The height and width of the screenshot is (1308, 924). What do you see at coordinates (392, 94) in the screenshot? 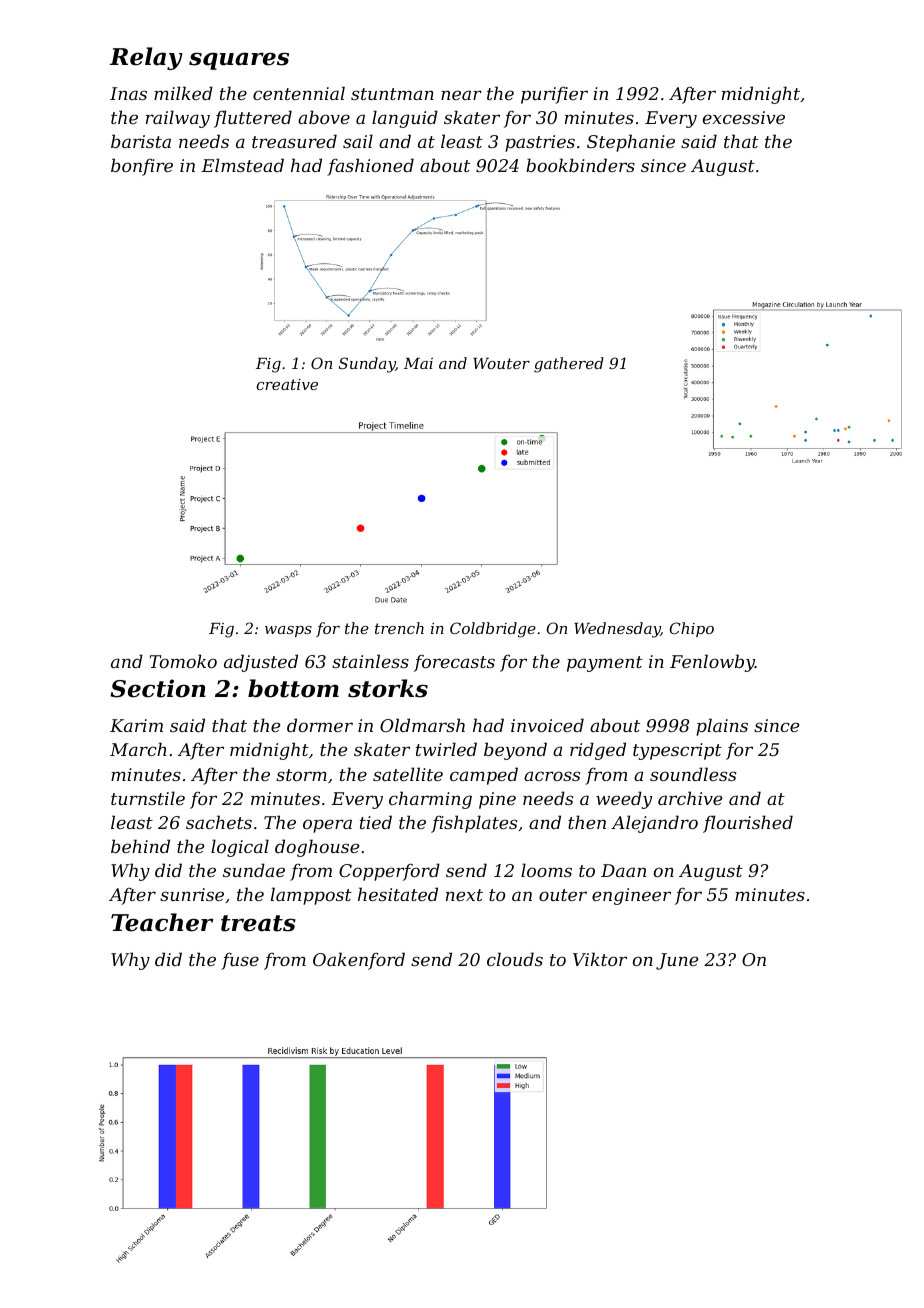
I see `stuntman` at bounding box center [392, 94].
